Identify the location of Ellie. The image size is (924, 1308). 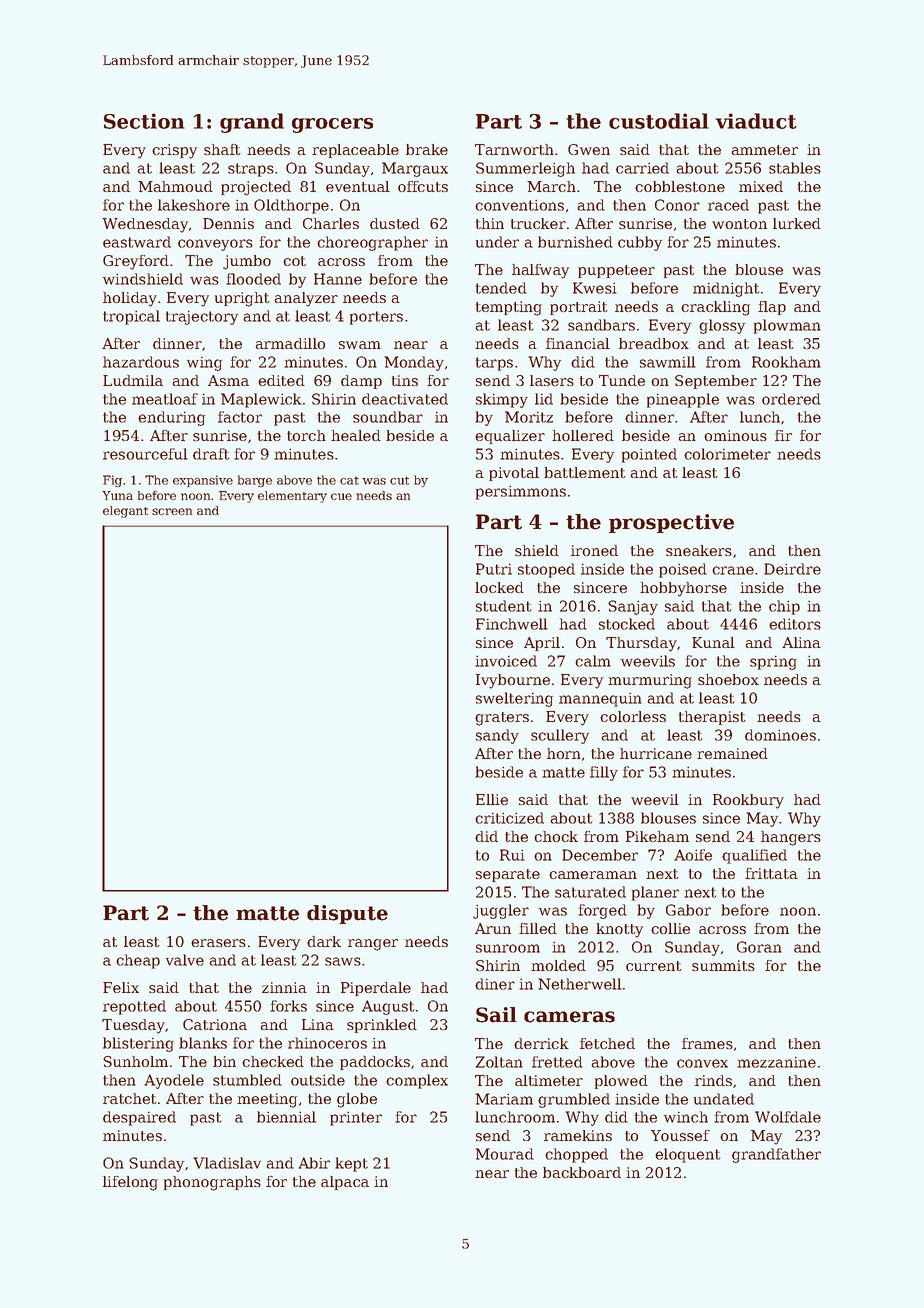
(492, 799).
